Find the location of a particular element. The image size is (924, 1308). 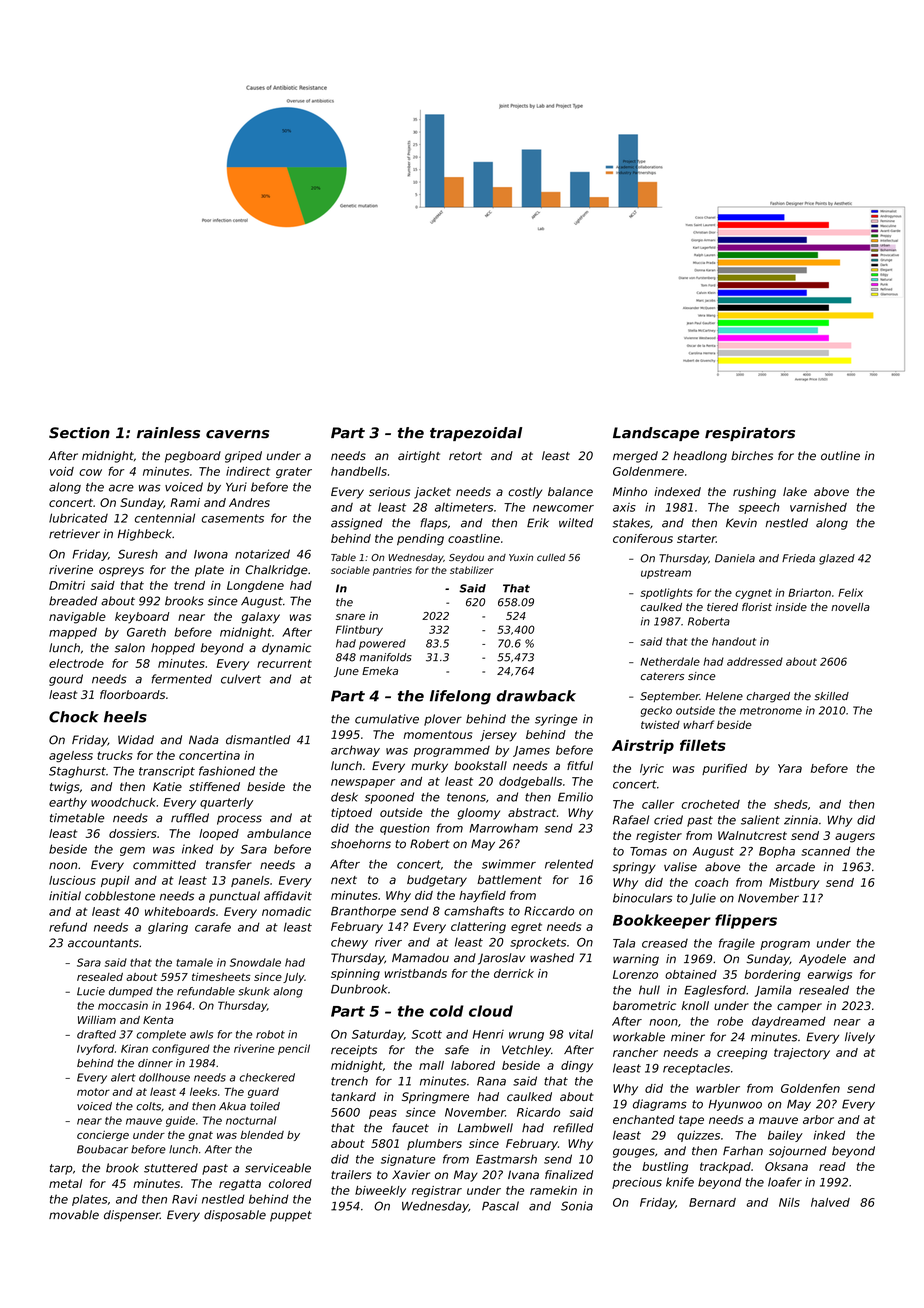

relented is located at coordinates (569, 864).
